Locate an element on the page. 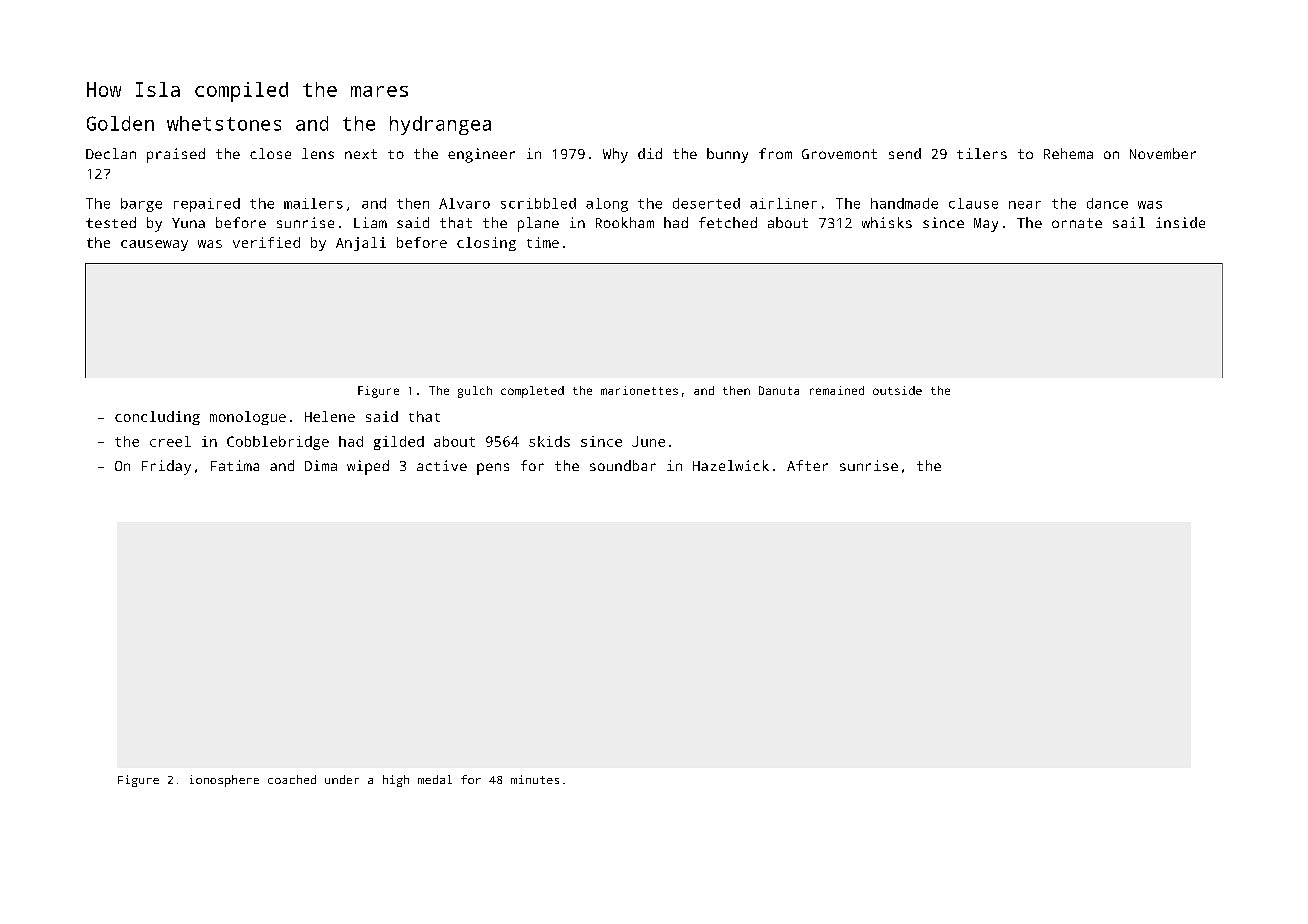  After is located at coordinates (807, 465).
